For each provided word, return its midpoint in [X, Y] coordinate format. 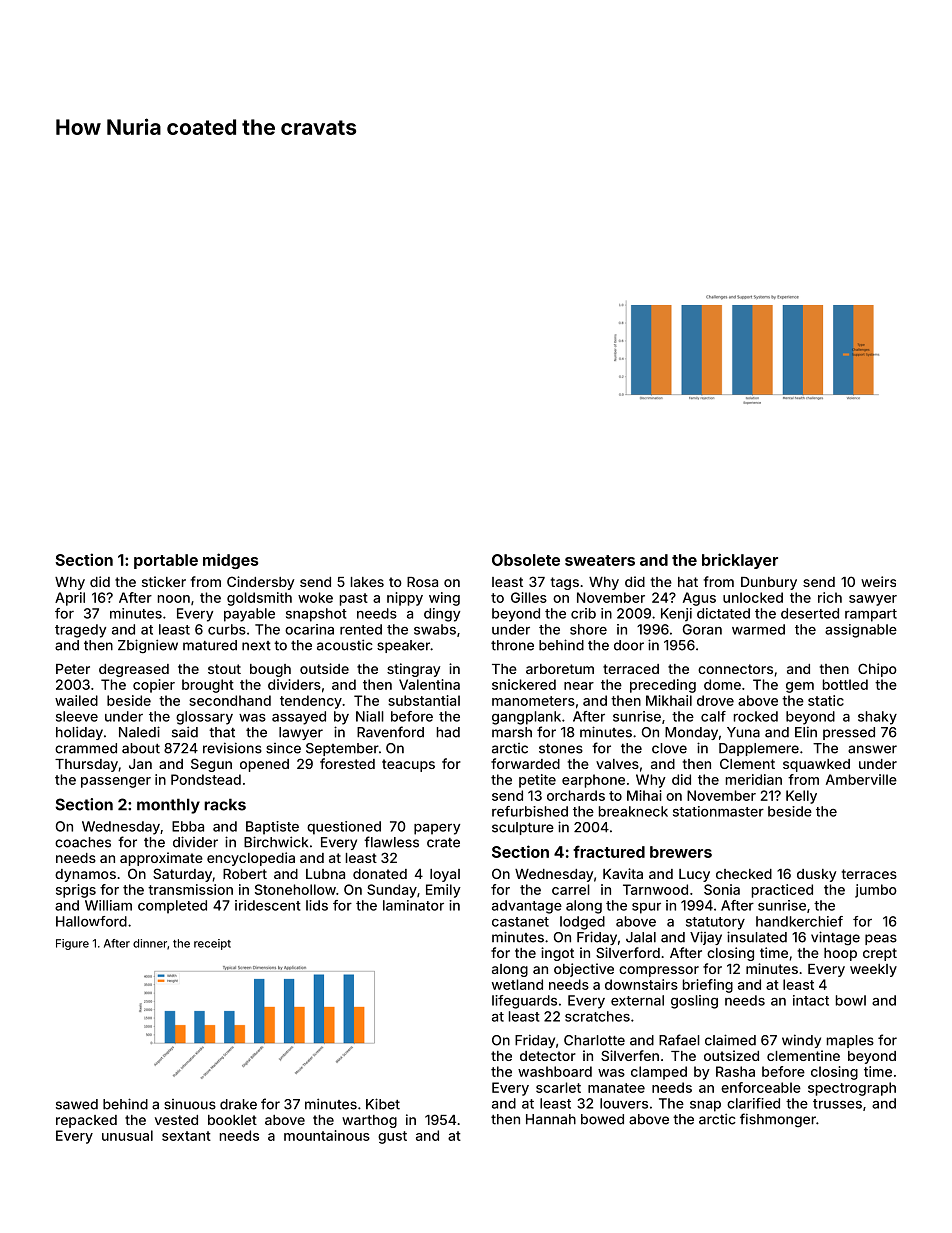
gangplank [526, 718]
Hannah [551, 1119]
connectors [735, 669]
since [283, 748]
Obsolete [526, 560]
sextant [186, 1136]
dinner [150, 943]
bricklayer [740, 561]
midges [230, 561]
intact [811, 1000]
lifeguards [524, 1002]
